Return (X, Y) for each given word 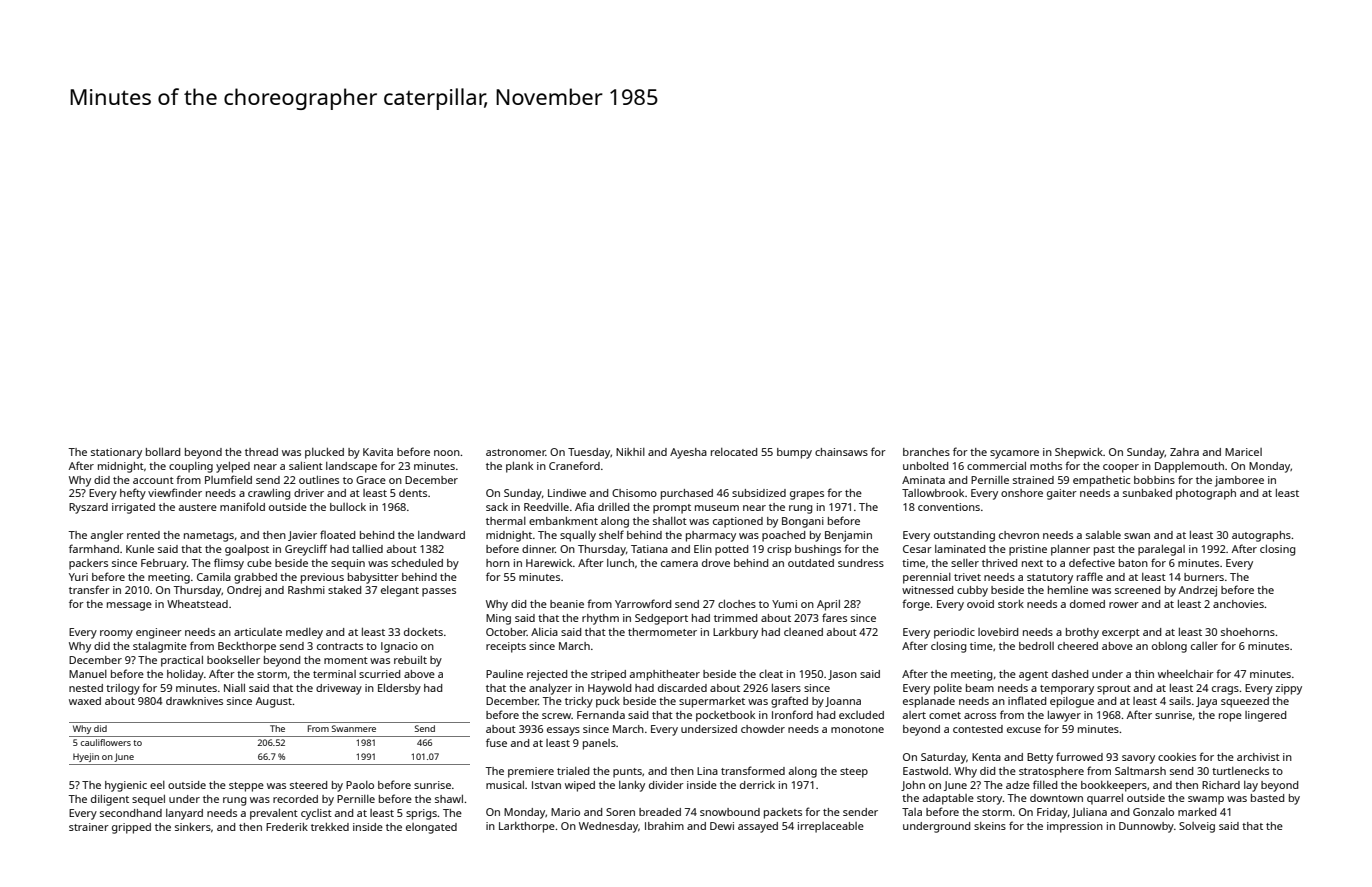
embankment (563, 521)
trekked (330, 827)
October (506, 632)
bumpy (794, 453)
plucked (324, 453)
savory (1138, 759)
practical (182, 661)
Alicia (544, 632)
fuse (496, 742)
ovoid (980, 604)
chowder (763, 729)
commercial (996, 466)
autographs (1261, 536)
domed (1087, 604)
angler (107, 536)
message (129, 606)
